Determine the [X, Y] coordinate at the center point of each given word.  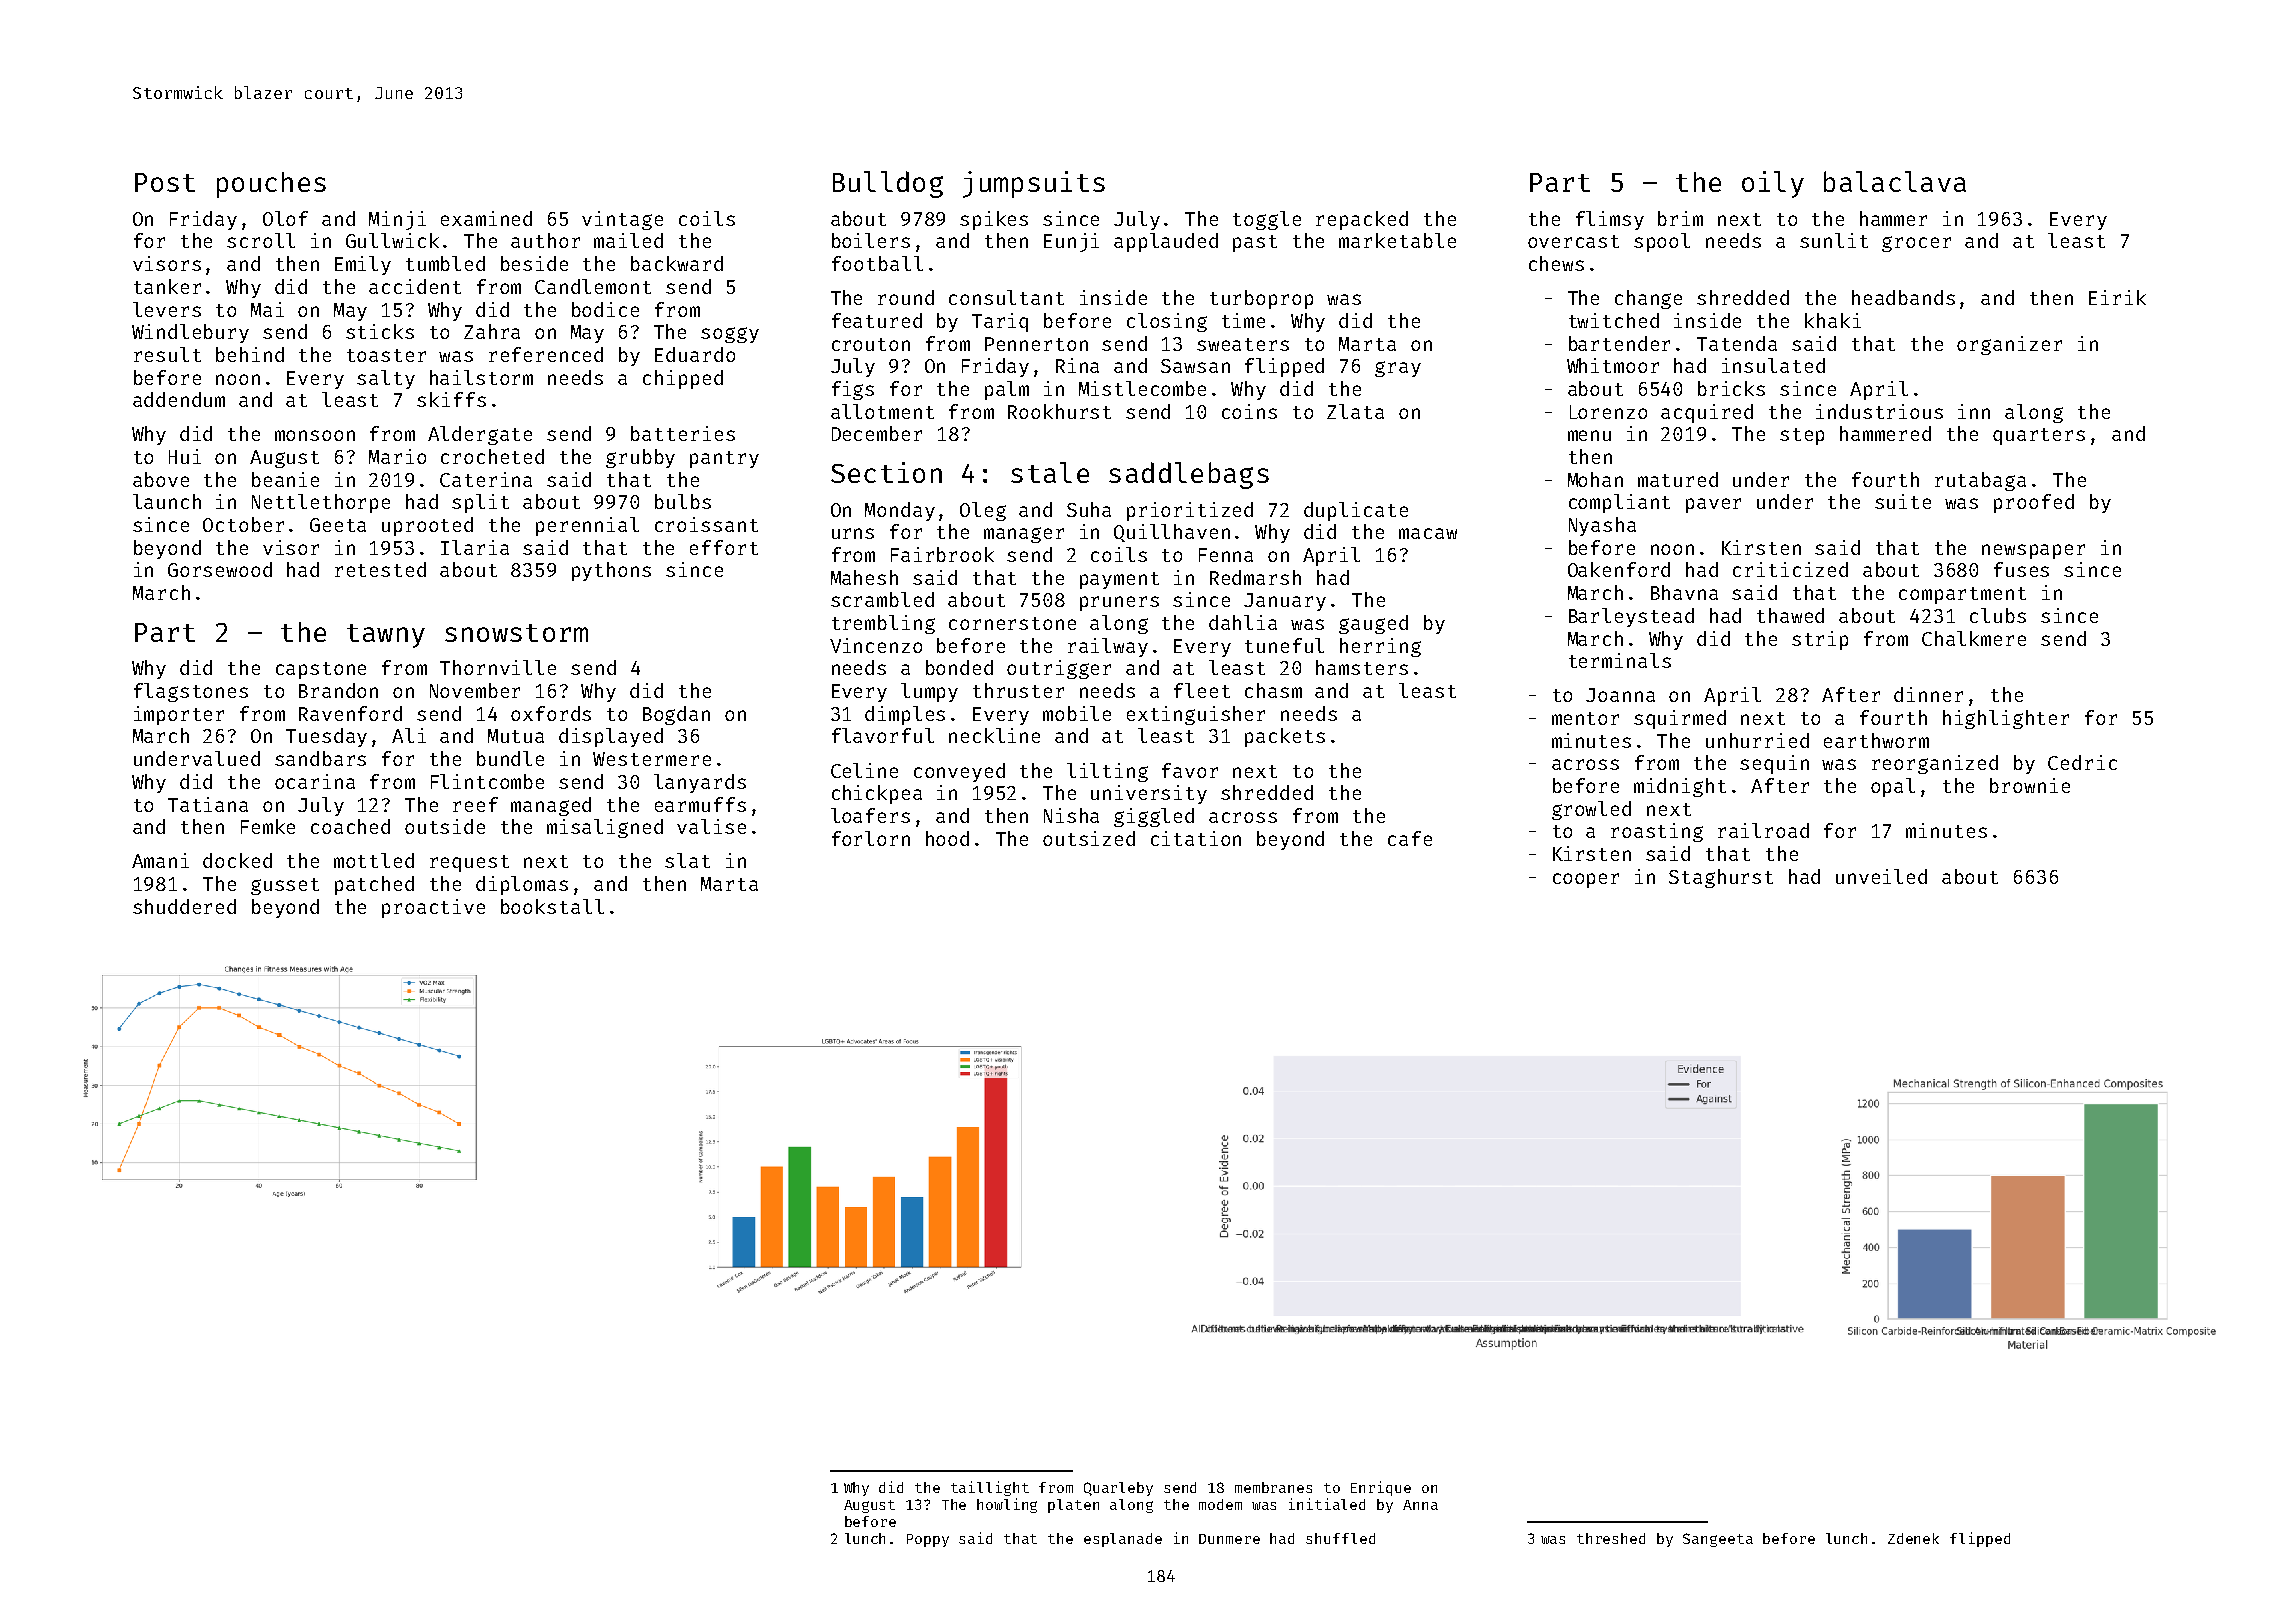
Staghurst [1721, 878]
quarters [2039, 436]
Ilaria [475, 547]
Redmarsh [1255, 577]
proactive [433, 908]
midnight [1680, 787]
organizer [2009, 345]
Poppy [928, 1540]
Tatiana [208, 804]
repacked [1362, 220]
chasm [1273, 690]
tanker [167, 286]
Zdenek [1913, 1538]
